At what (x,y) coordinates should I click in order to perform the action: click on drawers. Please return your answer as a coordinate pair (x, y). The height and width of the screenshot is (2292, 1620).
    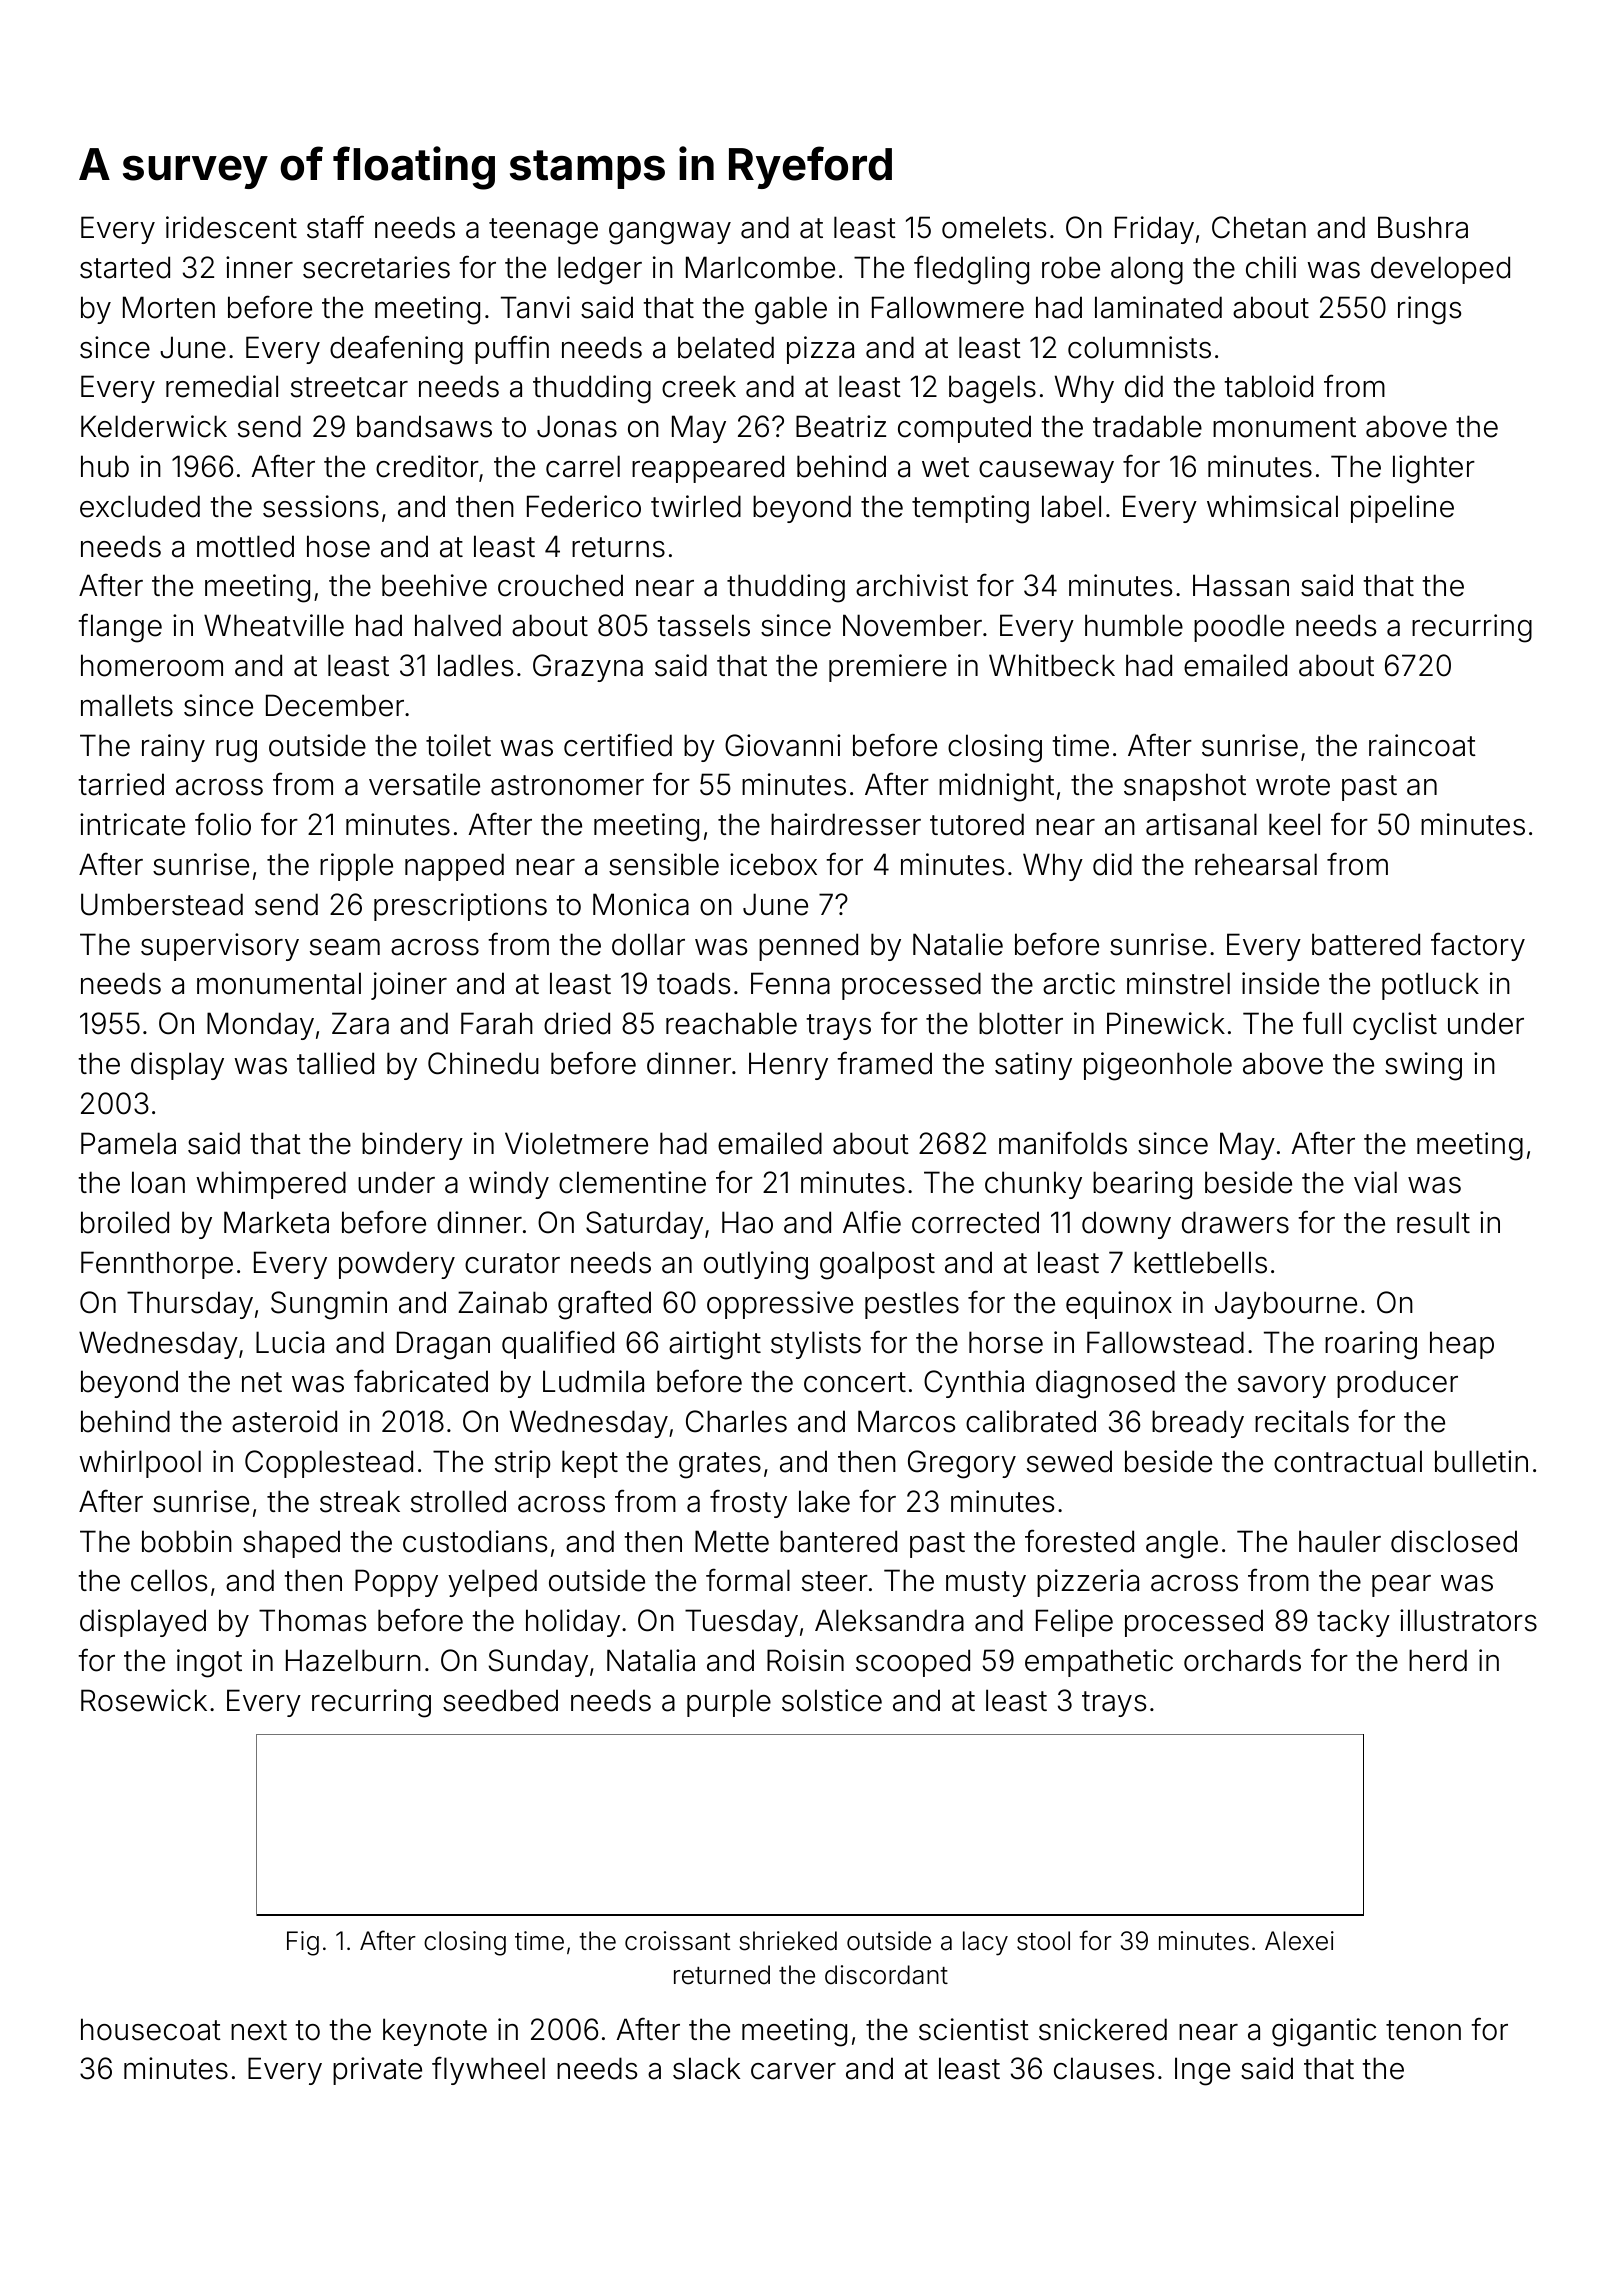
    Looking at the image, I should click on (1235, 1222).
